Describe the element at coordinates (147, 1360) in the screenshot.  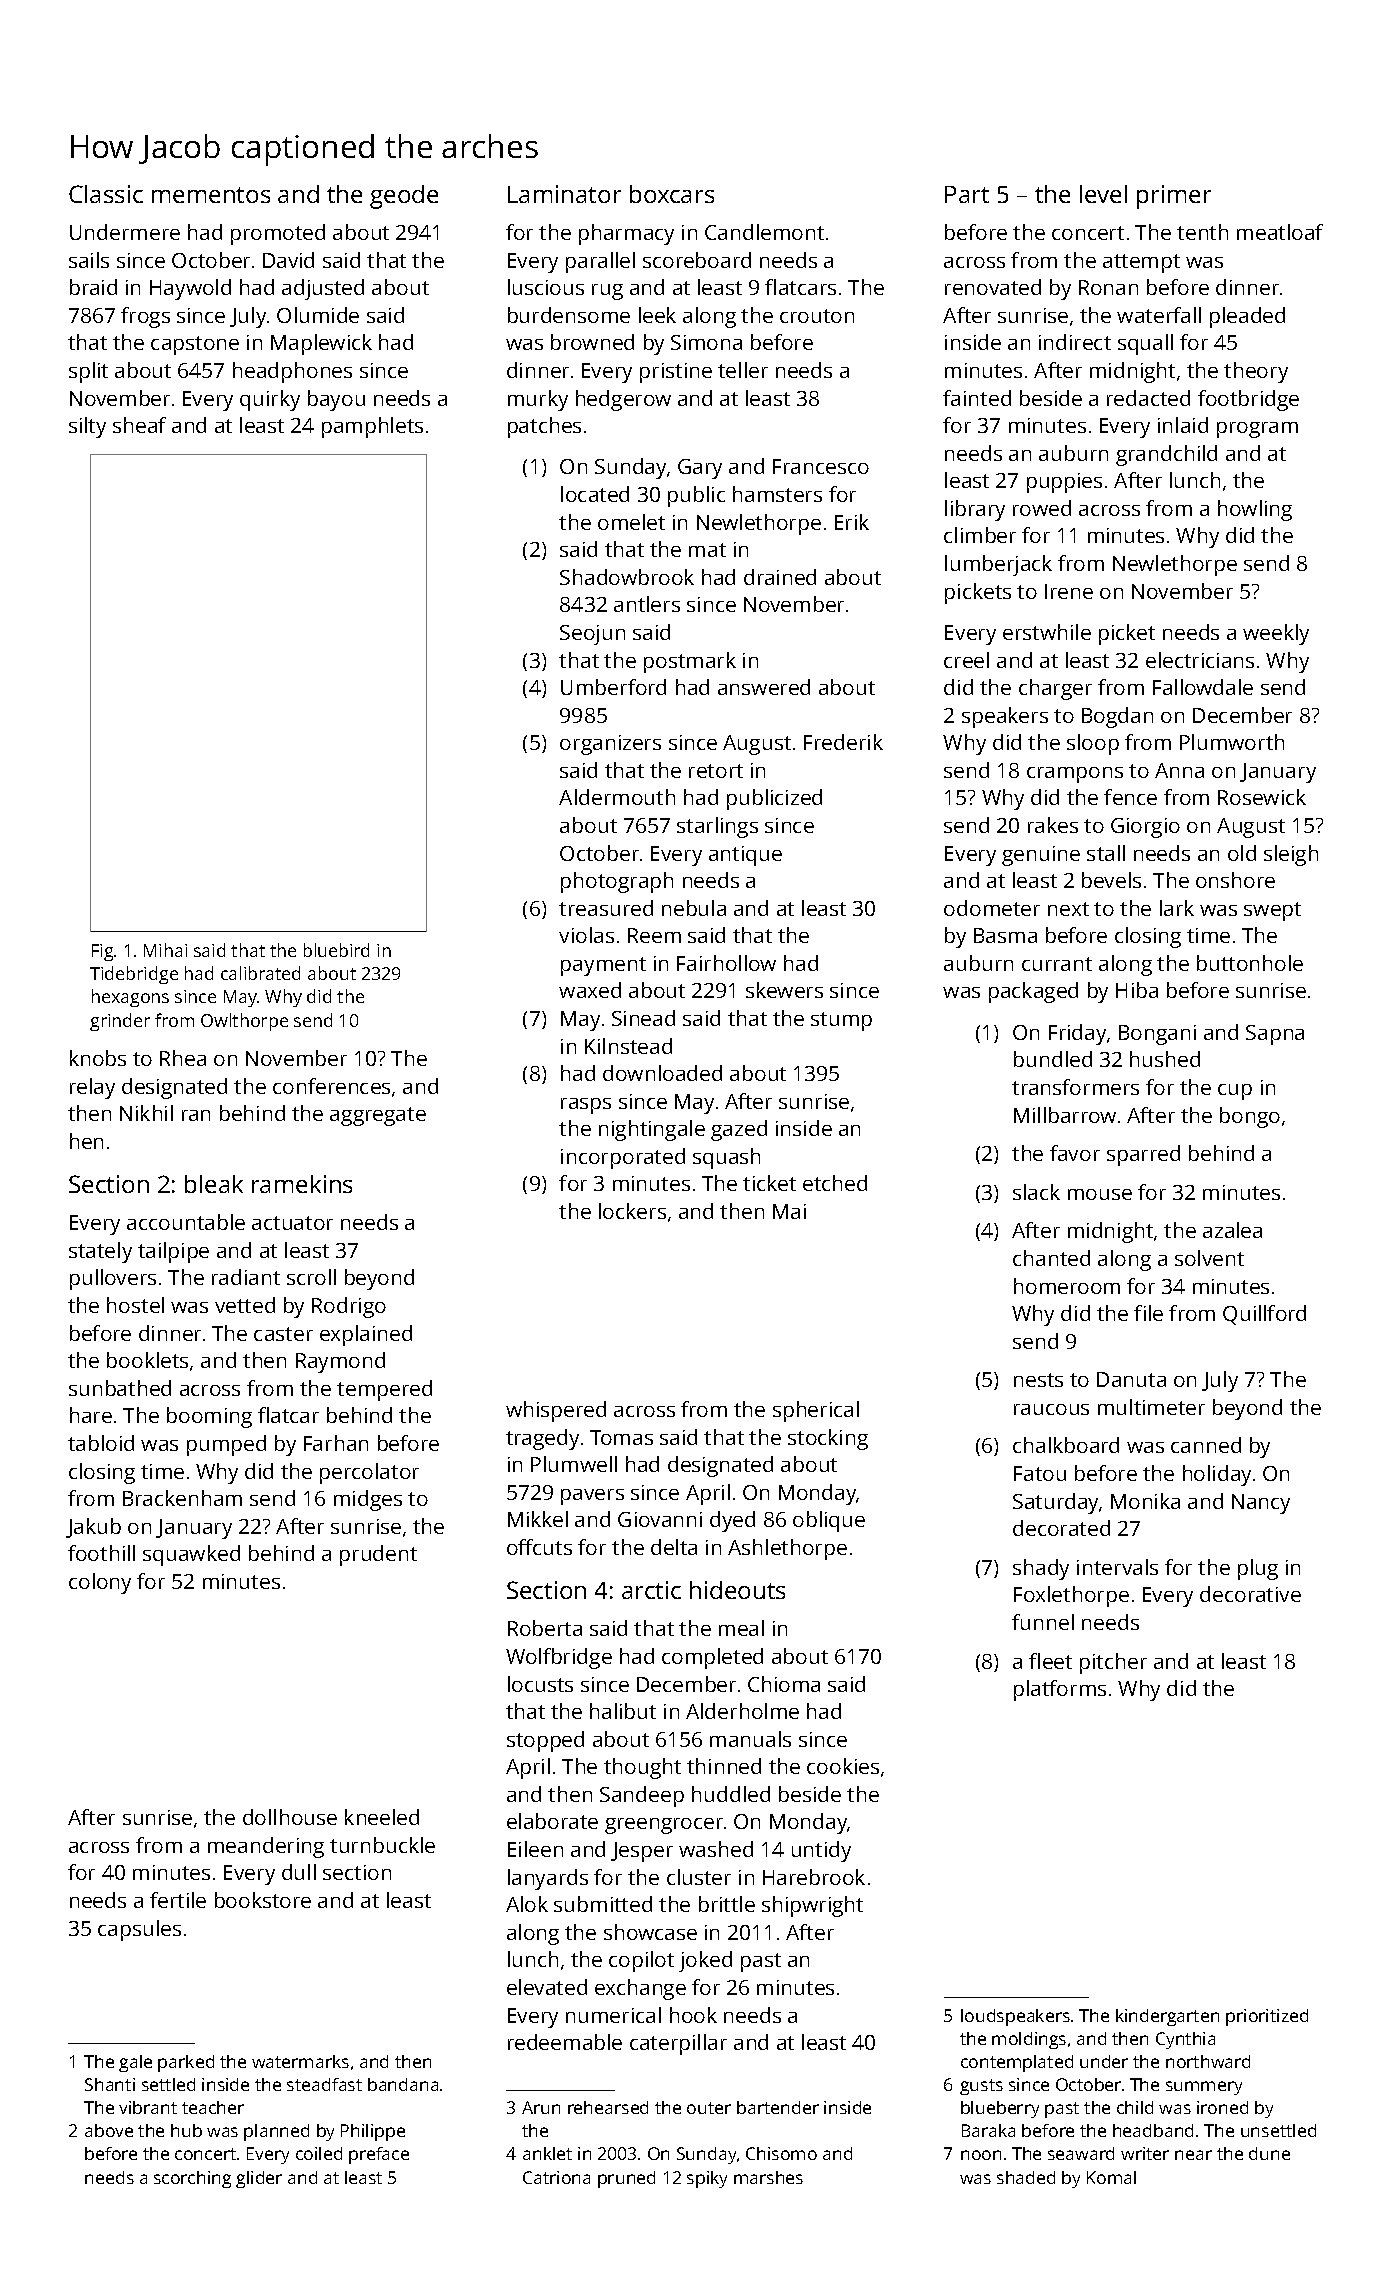
I see `booklets` at that location.
